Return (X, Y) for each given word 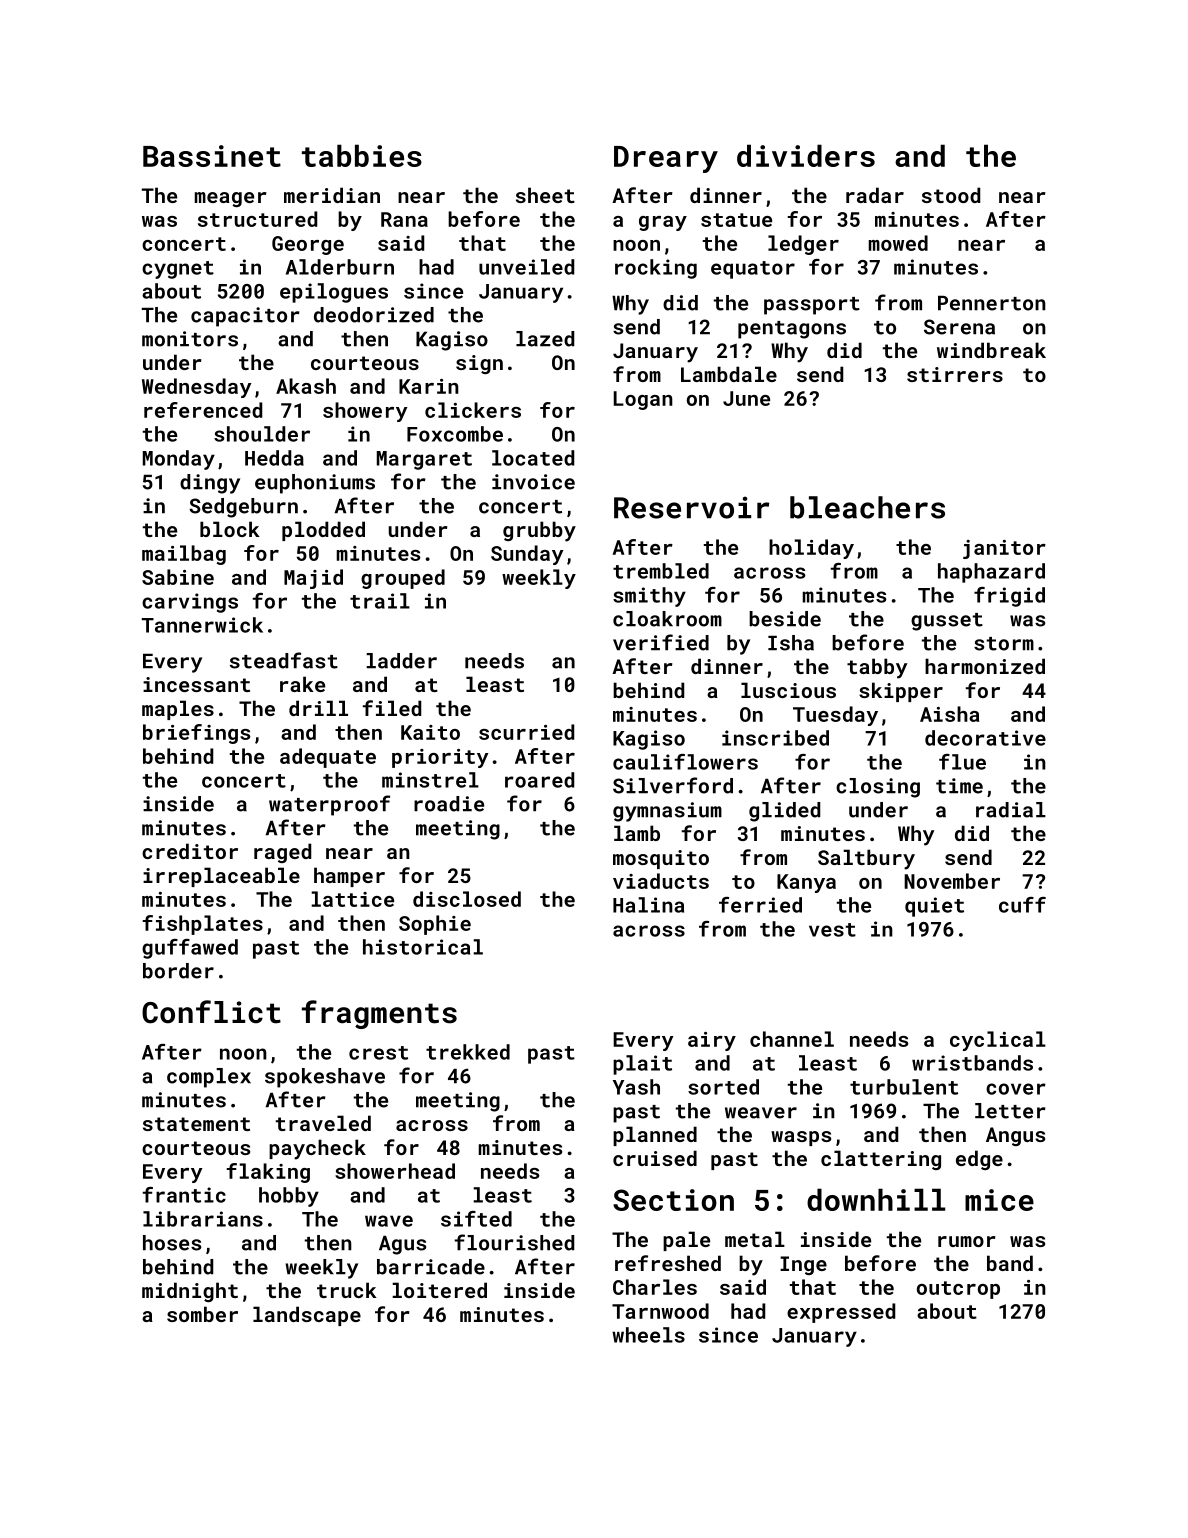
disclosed (467, 899)
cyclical (998, 1041)
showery (365, 412)
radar (875, 195)
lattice (352, 899)
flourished (514, 1242)
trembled (661, 571)
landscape (307, 1316)
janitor (1004, 549)
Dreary (666, 159)
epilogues (334, 293)
